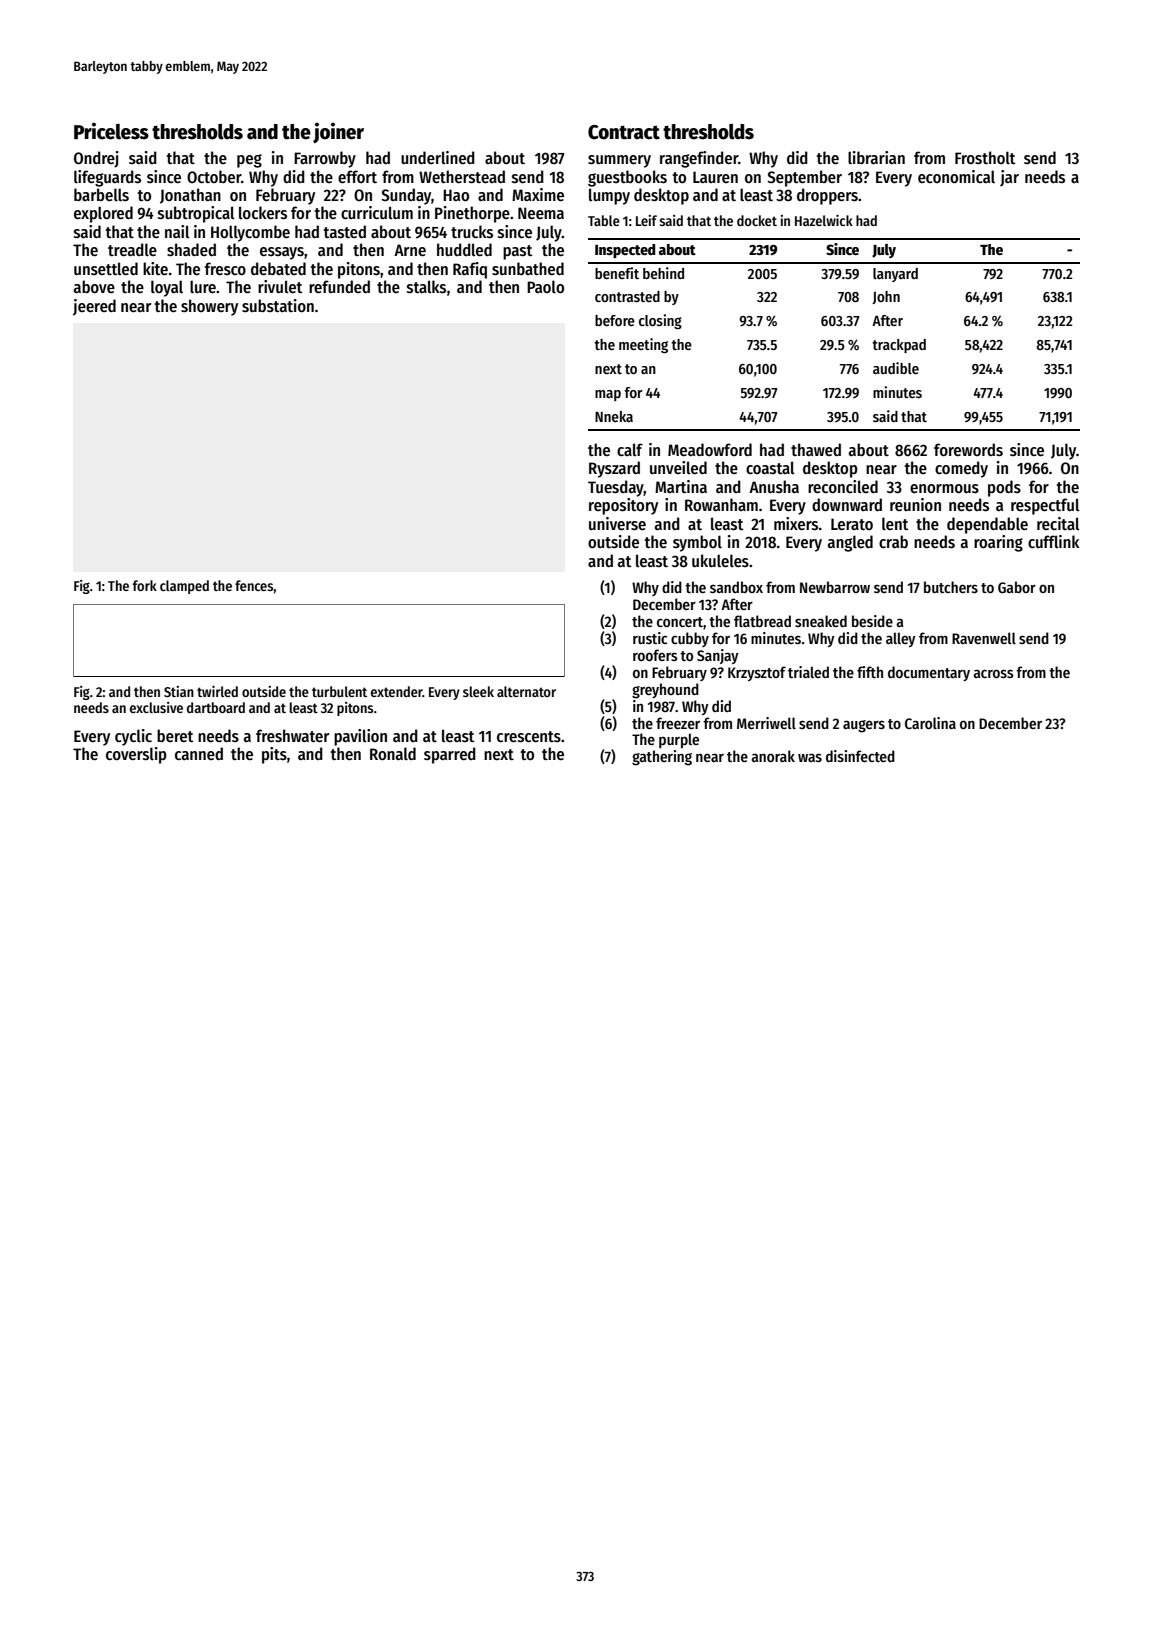  Describe the element at coordinates (614, 416) in the image. I see `Nneka` at that location.
